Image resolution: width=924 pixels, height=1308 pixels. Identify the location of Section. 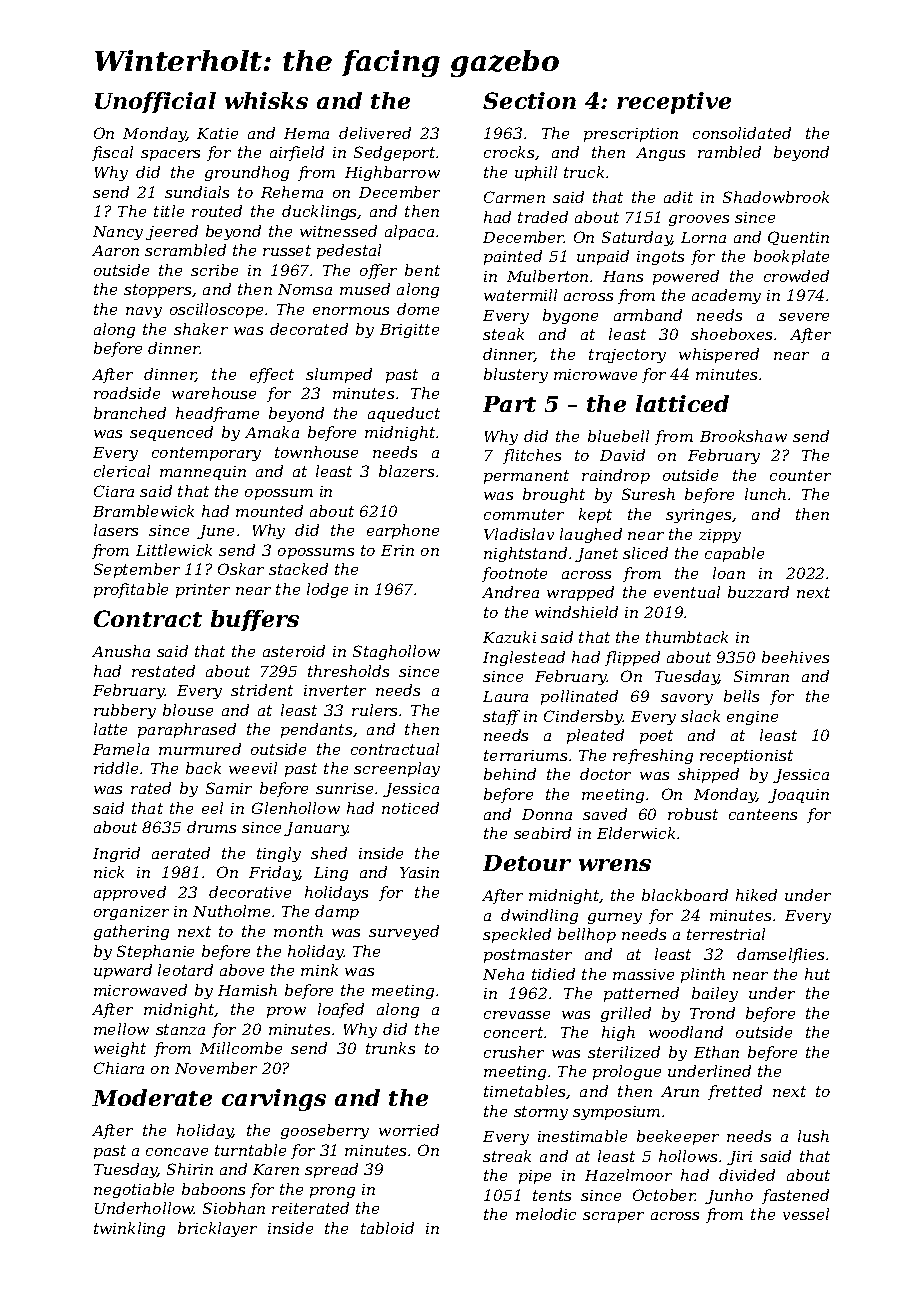
(529, 100).
